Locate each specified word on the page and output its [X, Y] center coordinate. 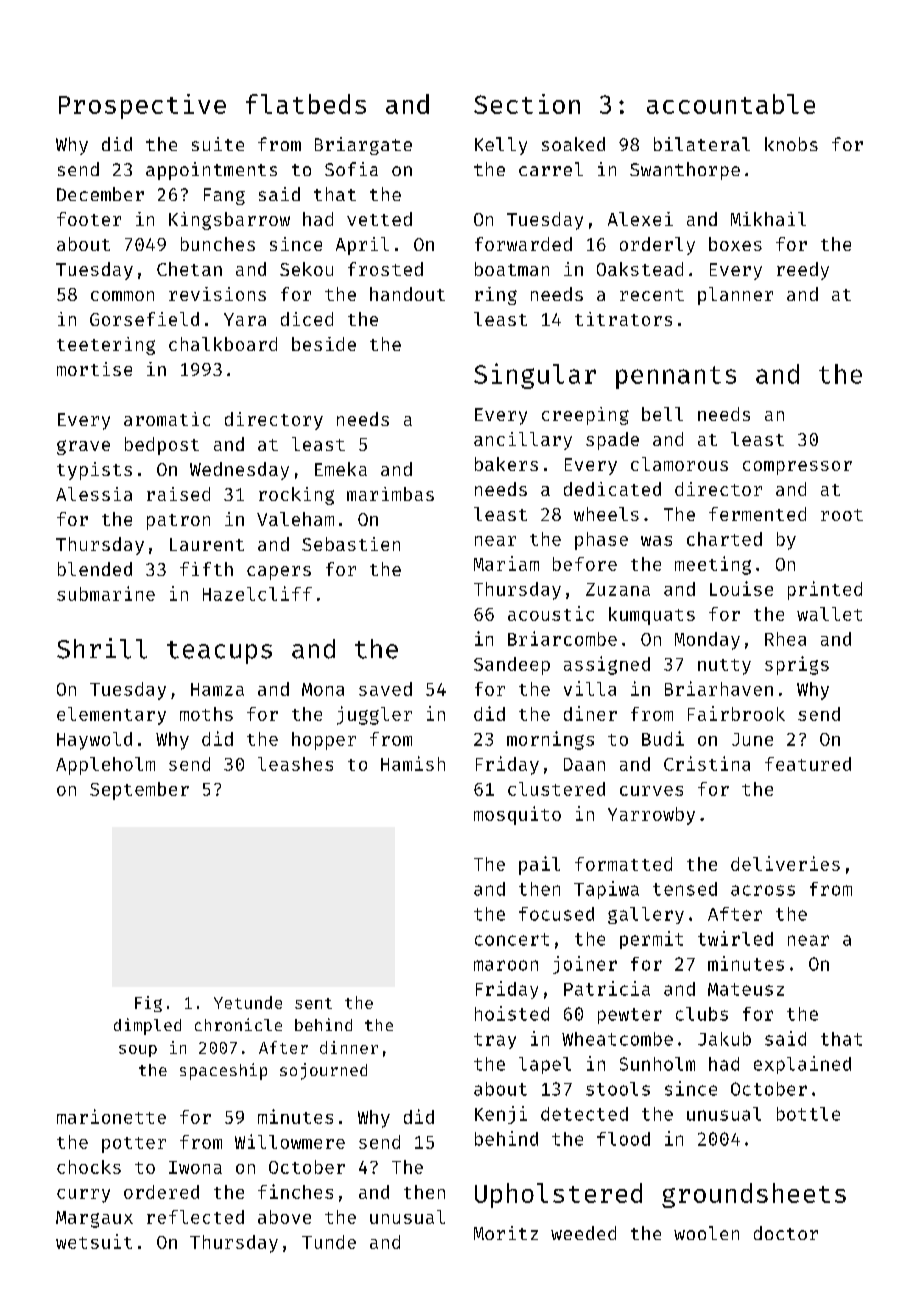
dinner [349, 1047]
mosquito [517, 815]
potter [134, 1145]
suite [218, 144]
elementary [111, 716]
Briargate [363, 146]
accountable [731, 104]
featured [808, 764]
